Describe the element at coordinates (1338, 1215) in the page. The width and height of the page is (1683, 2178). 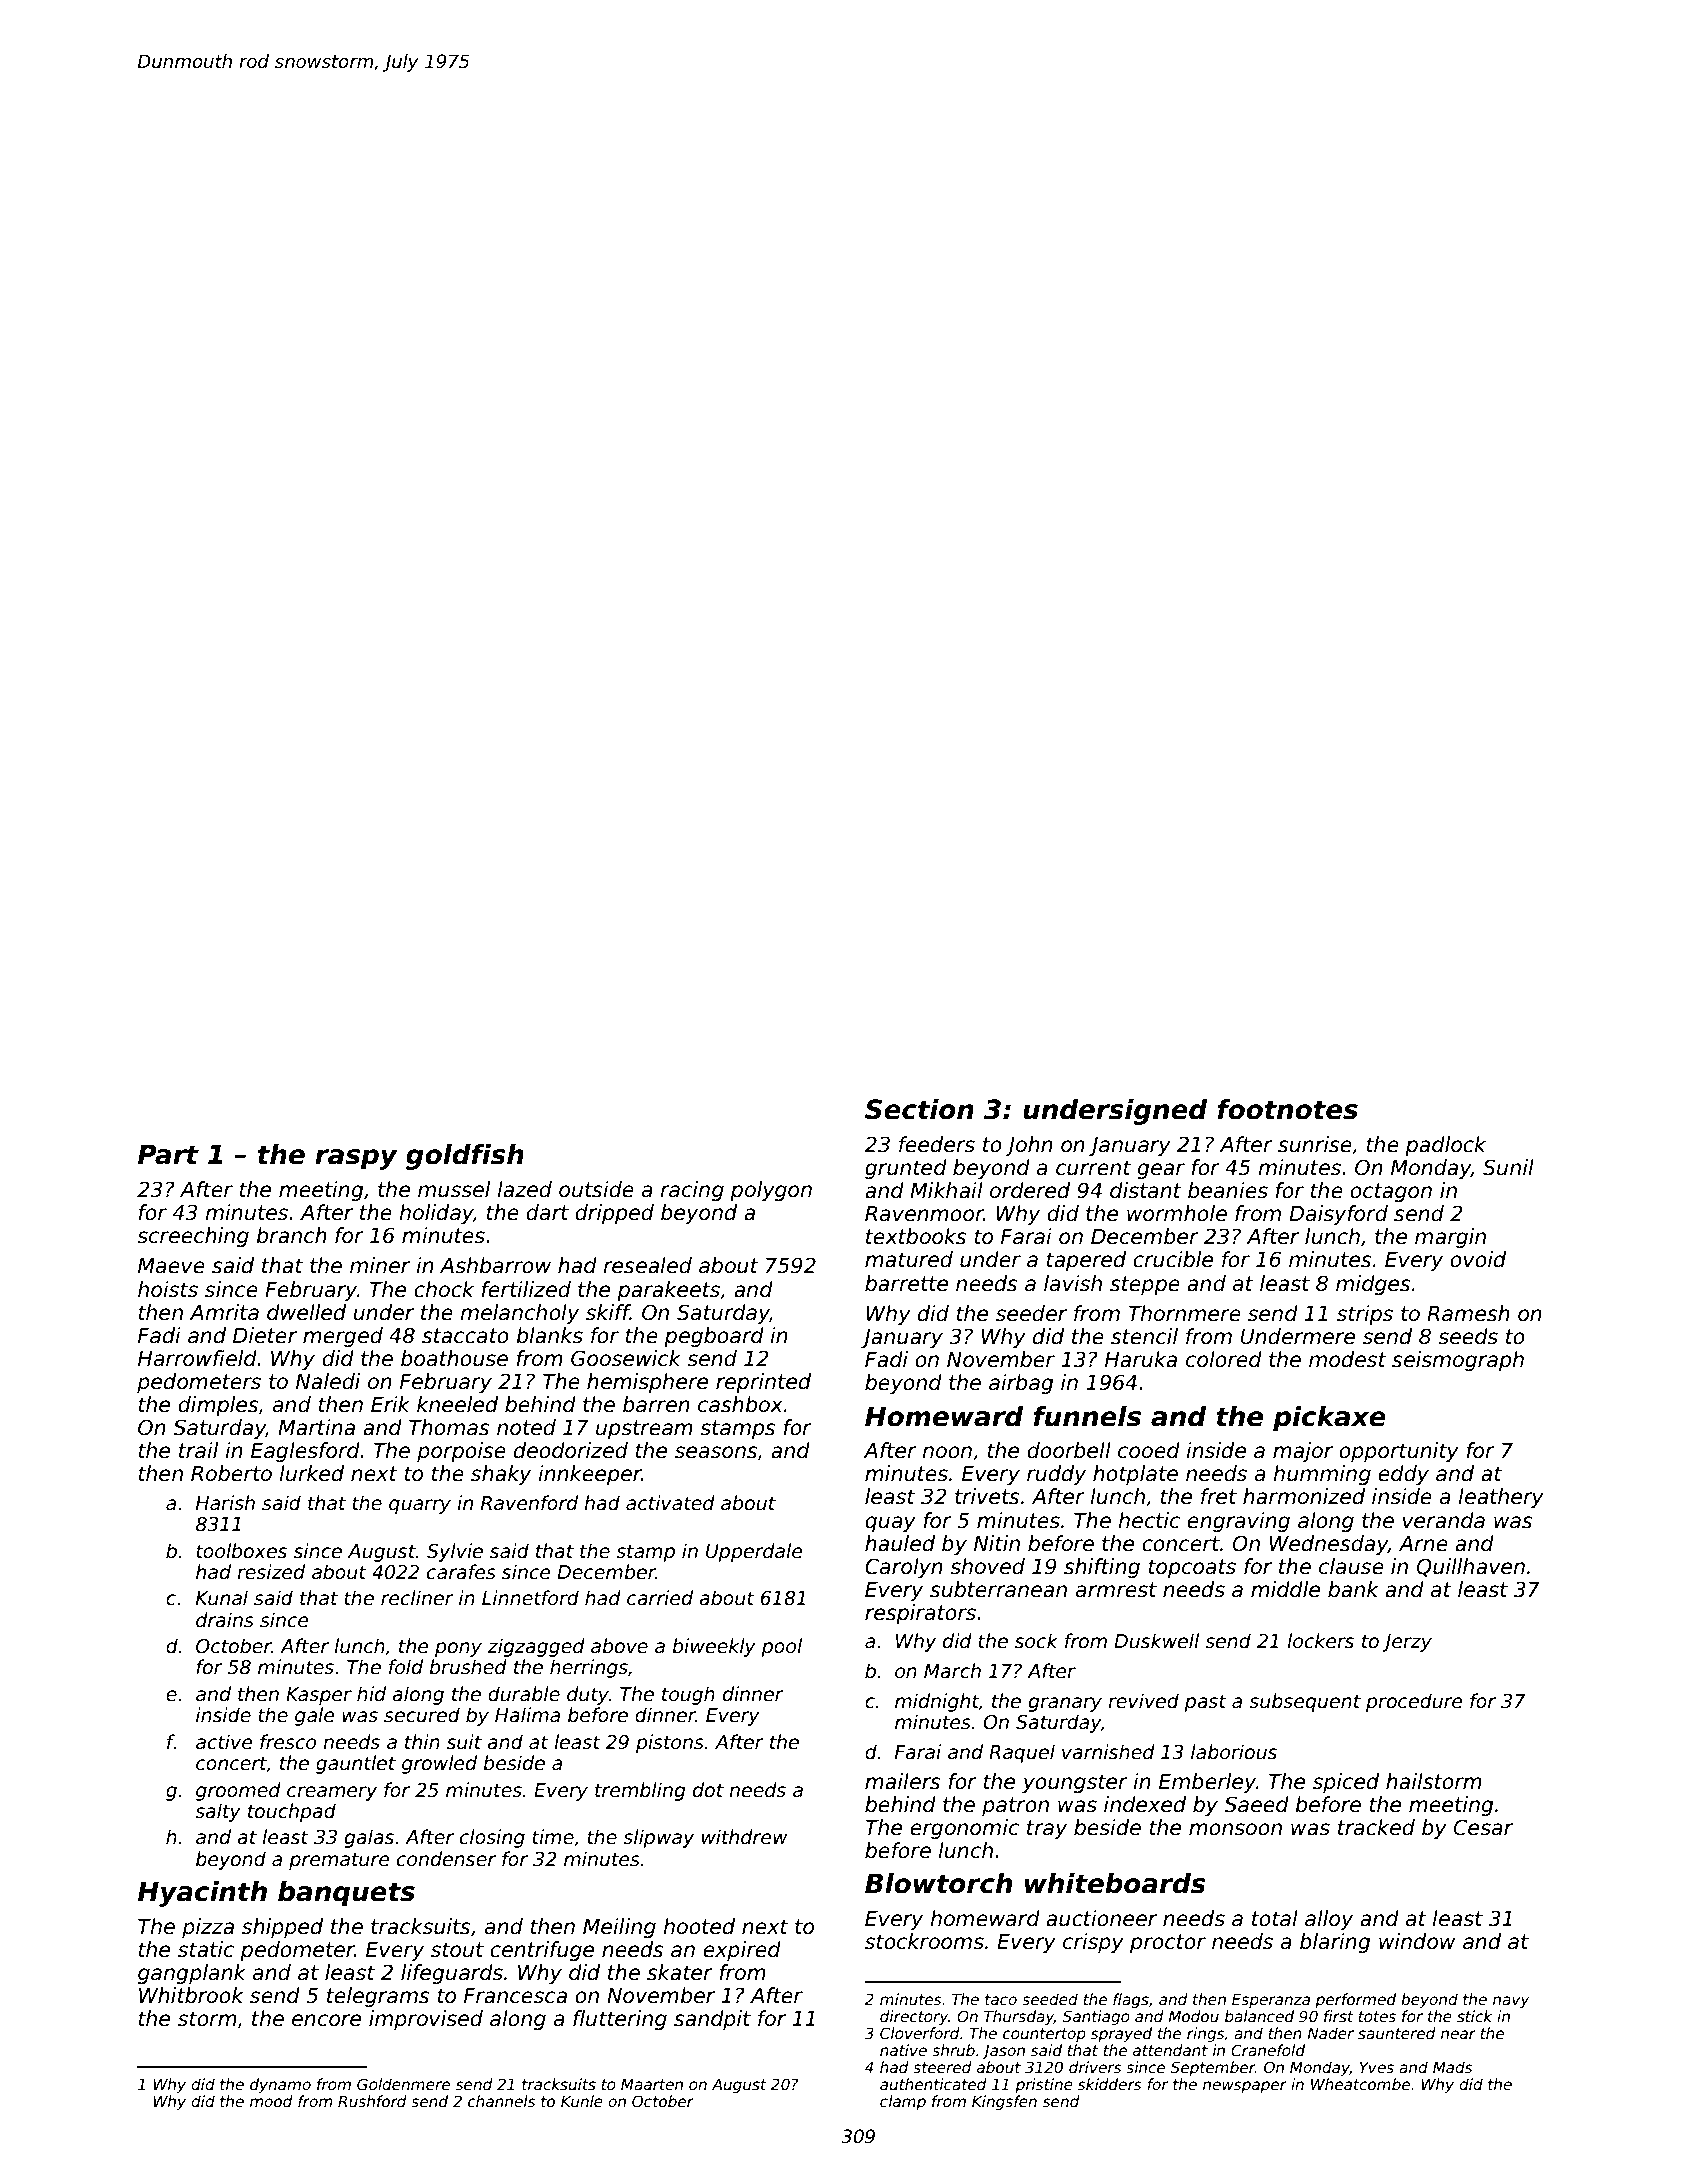
I see `Daisyford` at that location.
